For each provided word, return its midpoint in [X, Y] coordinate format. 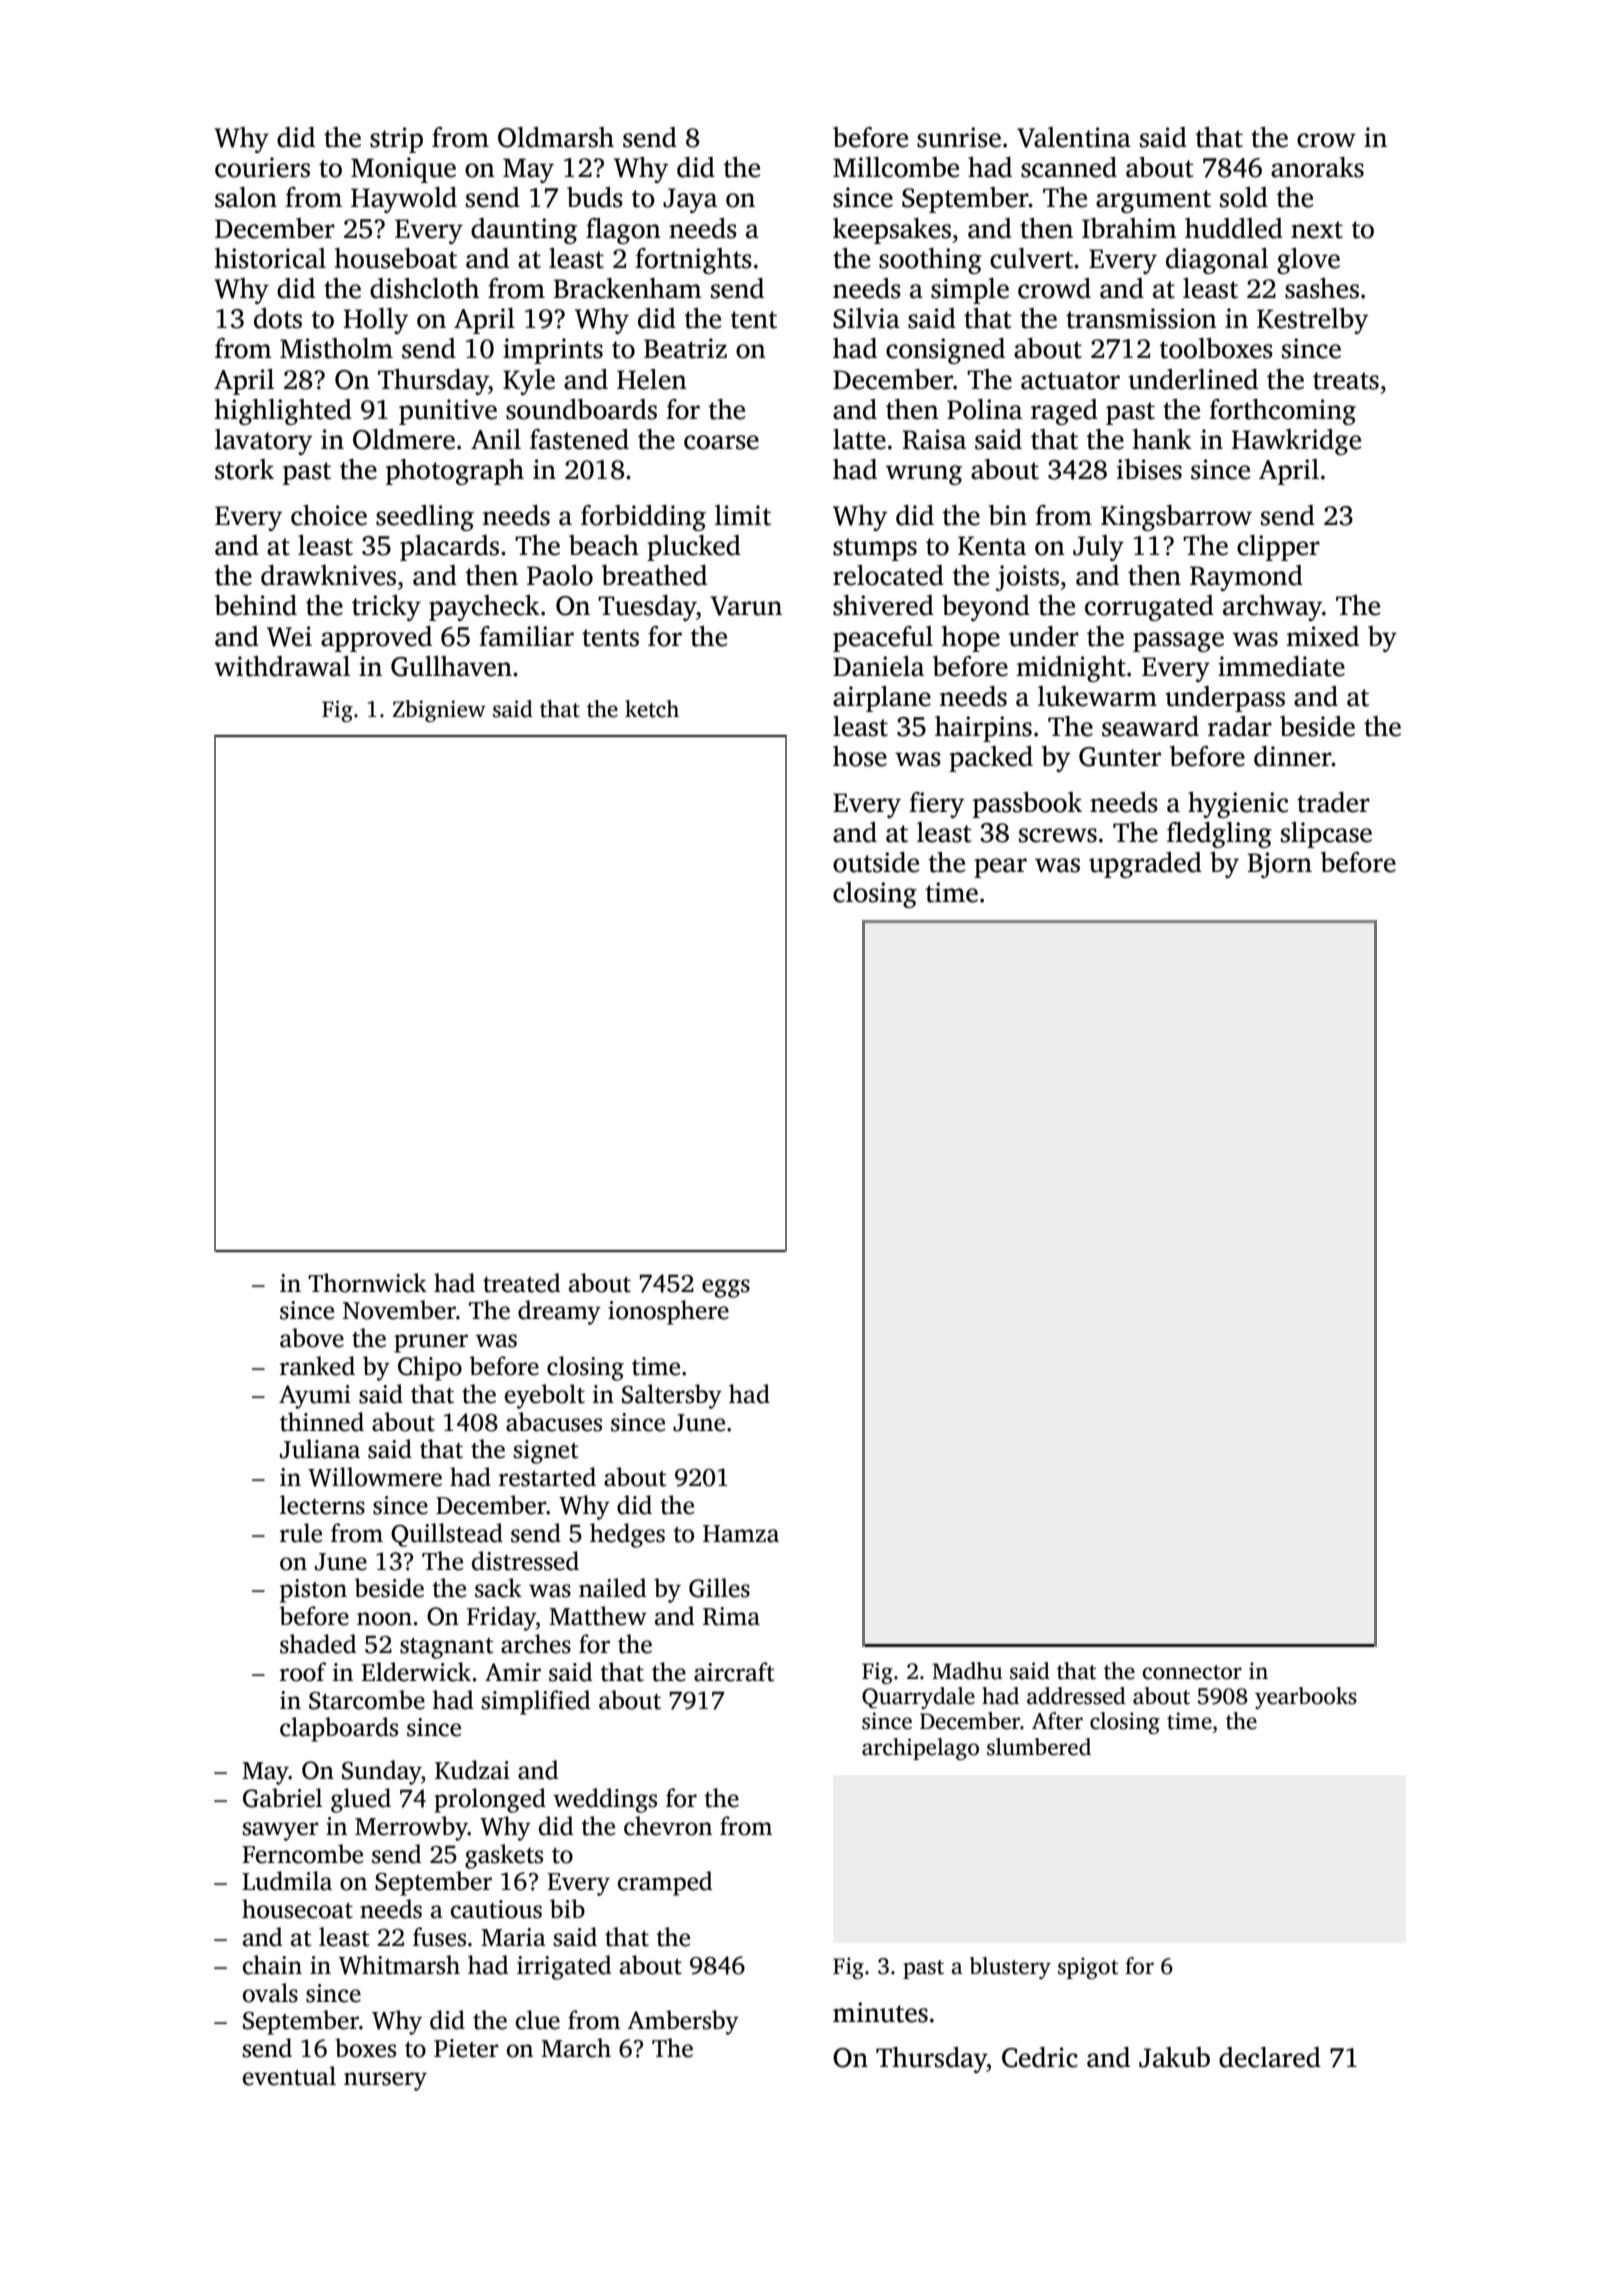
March [576, 2048]
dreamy [559, 1312]
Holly [376, 321]
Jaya [690, 200]
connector [1192, 1672]
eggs [726, 1288]
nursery [385, 2081]
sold [1244, 197]
